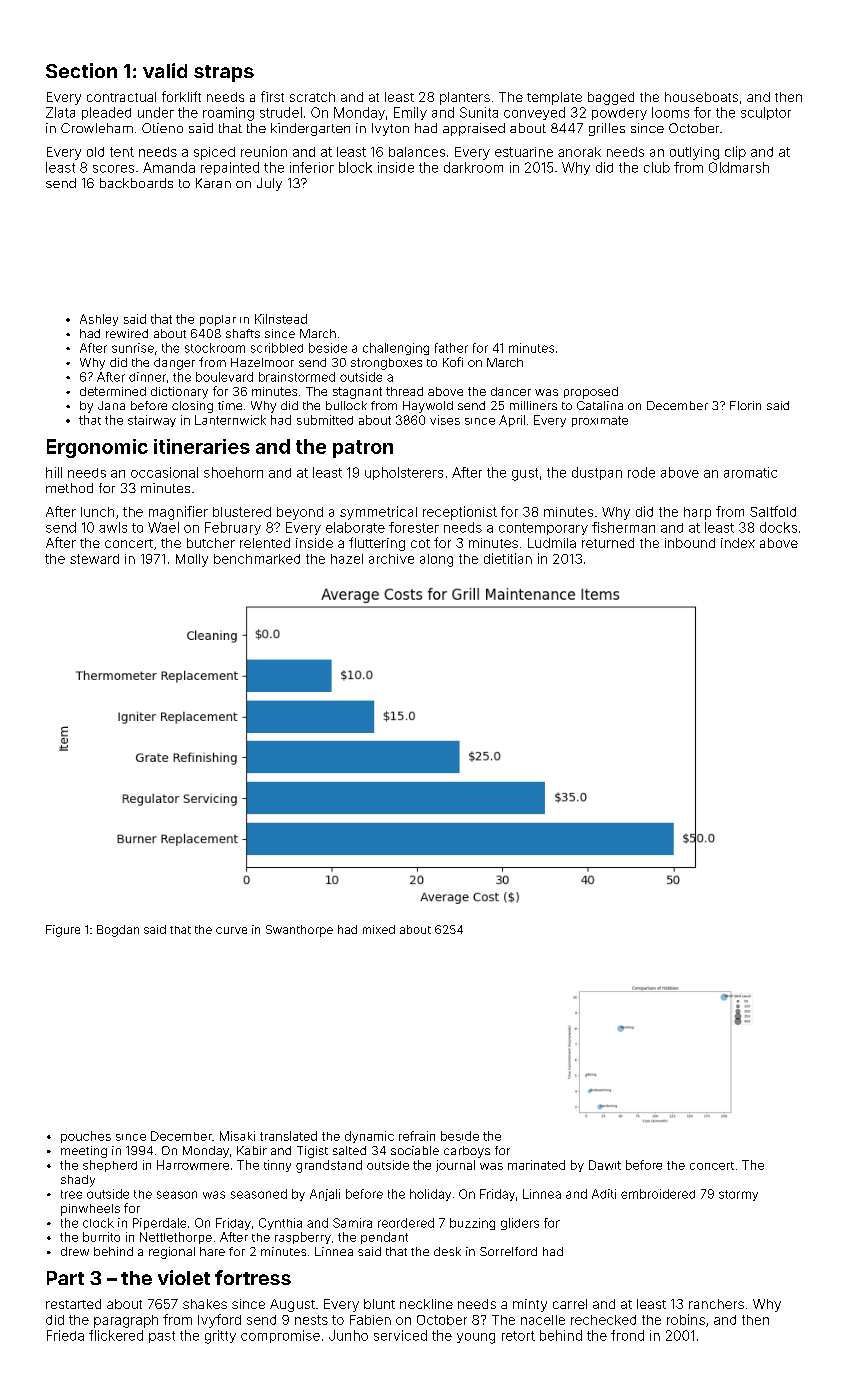 The width and height of the screenshot is (849, 1400). I want to click on club, so click(657, 167).
